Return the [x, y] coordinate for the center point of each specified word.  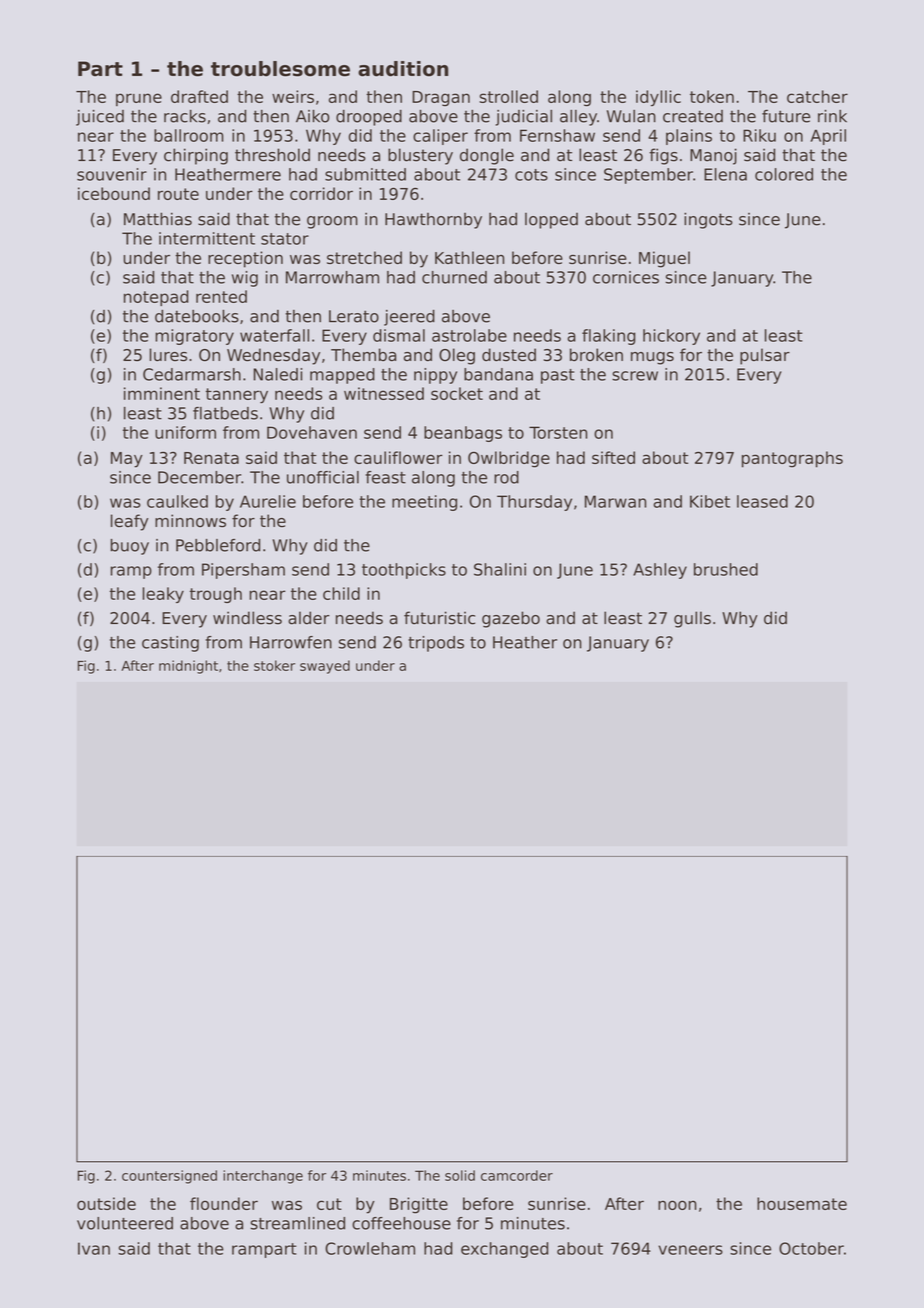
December [199, 477]
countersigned [169, 1177]
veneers [690, 1250]
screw [635, 376]
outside [106, 1203]
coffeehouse [401, 1223]
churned [454, 277]
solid [460, 1175]
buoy [130, 547]
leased [762, 501]
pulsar [765, 356]
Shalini [500, 569]
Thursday [534, 503]
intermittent [207, 238]
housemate [802, 1203]
